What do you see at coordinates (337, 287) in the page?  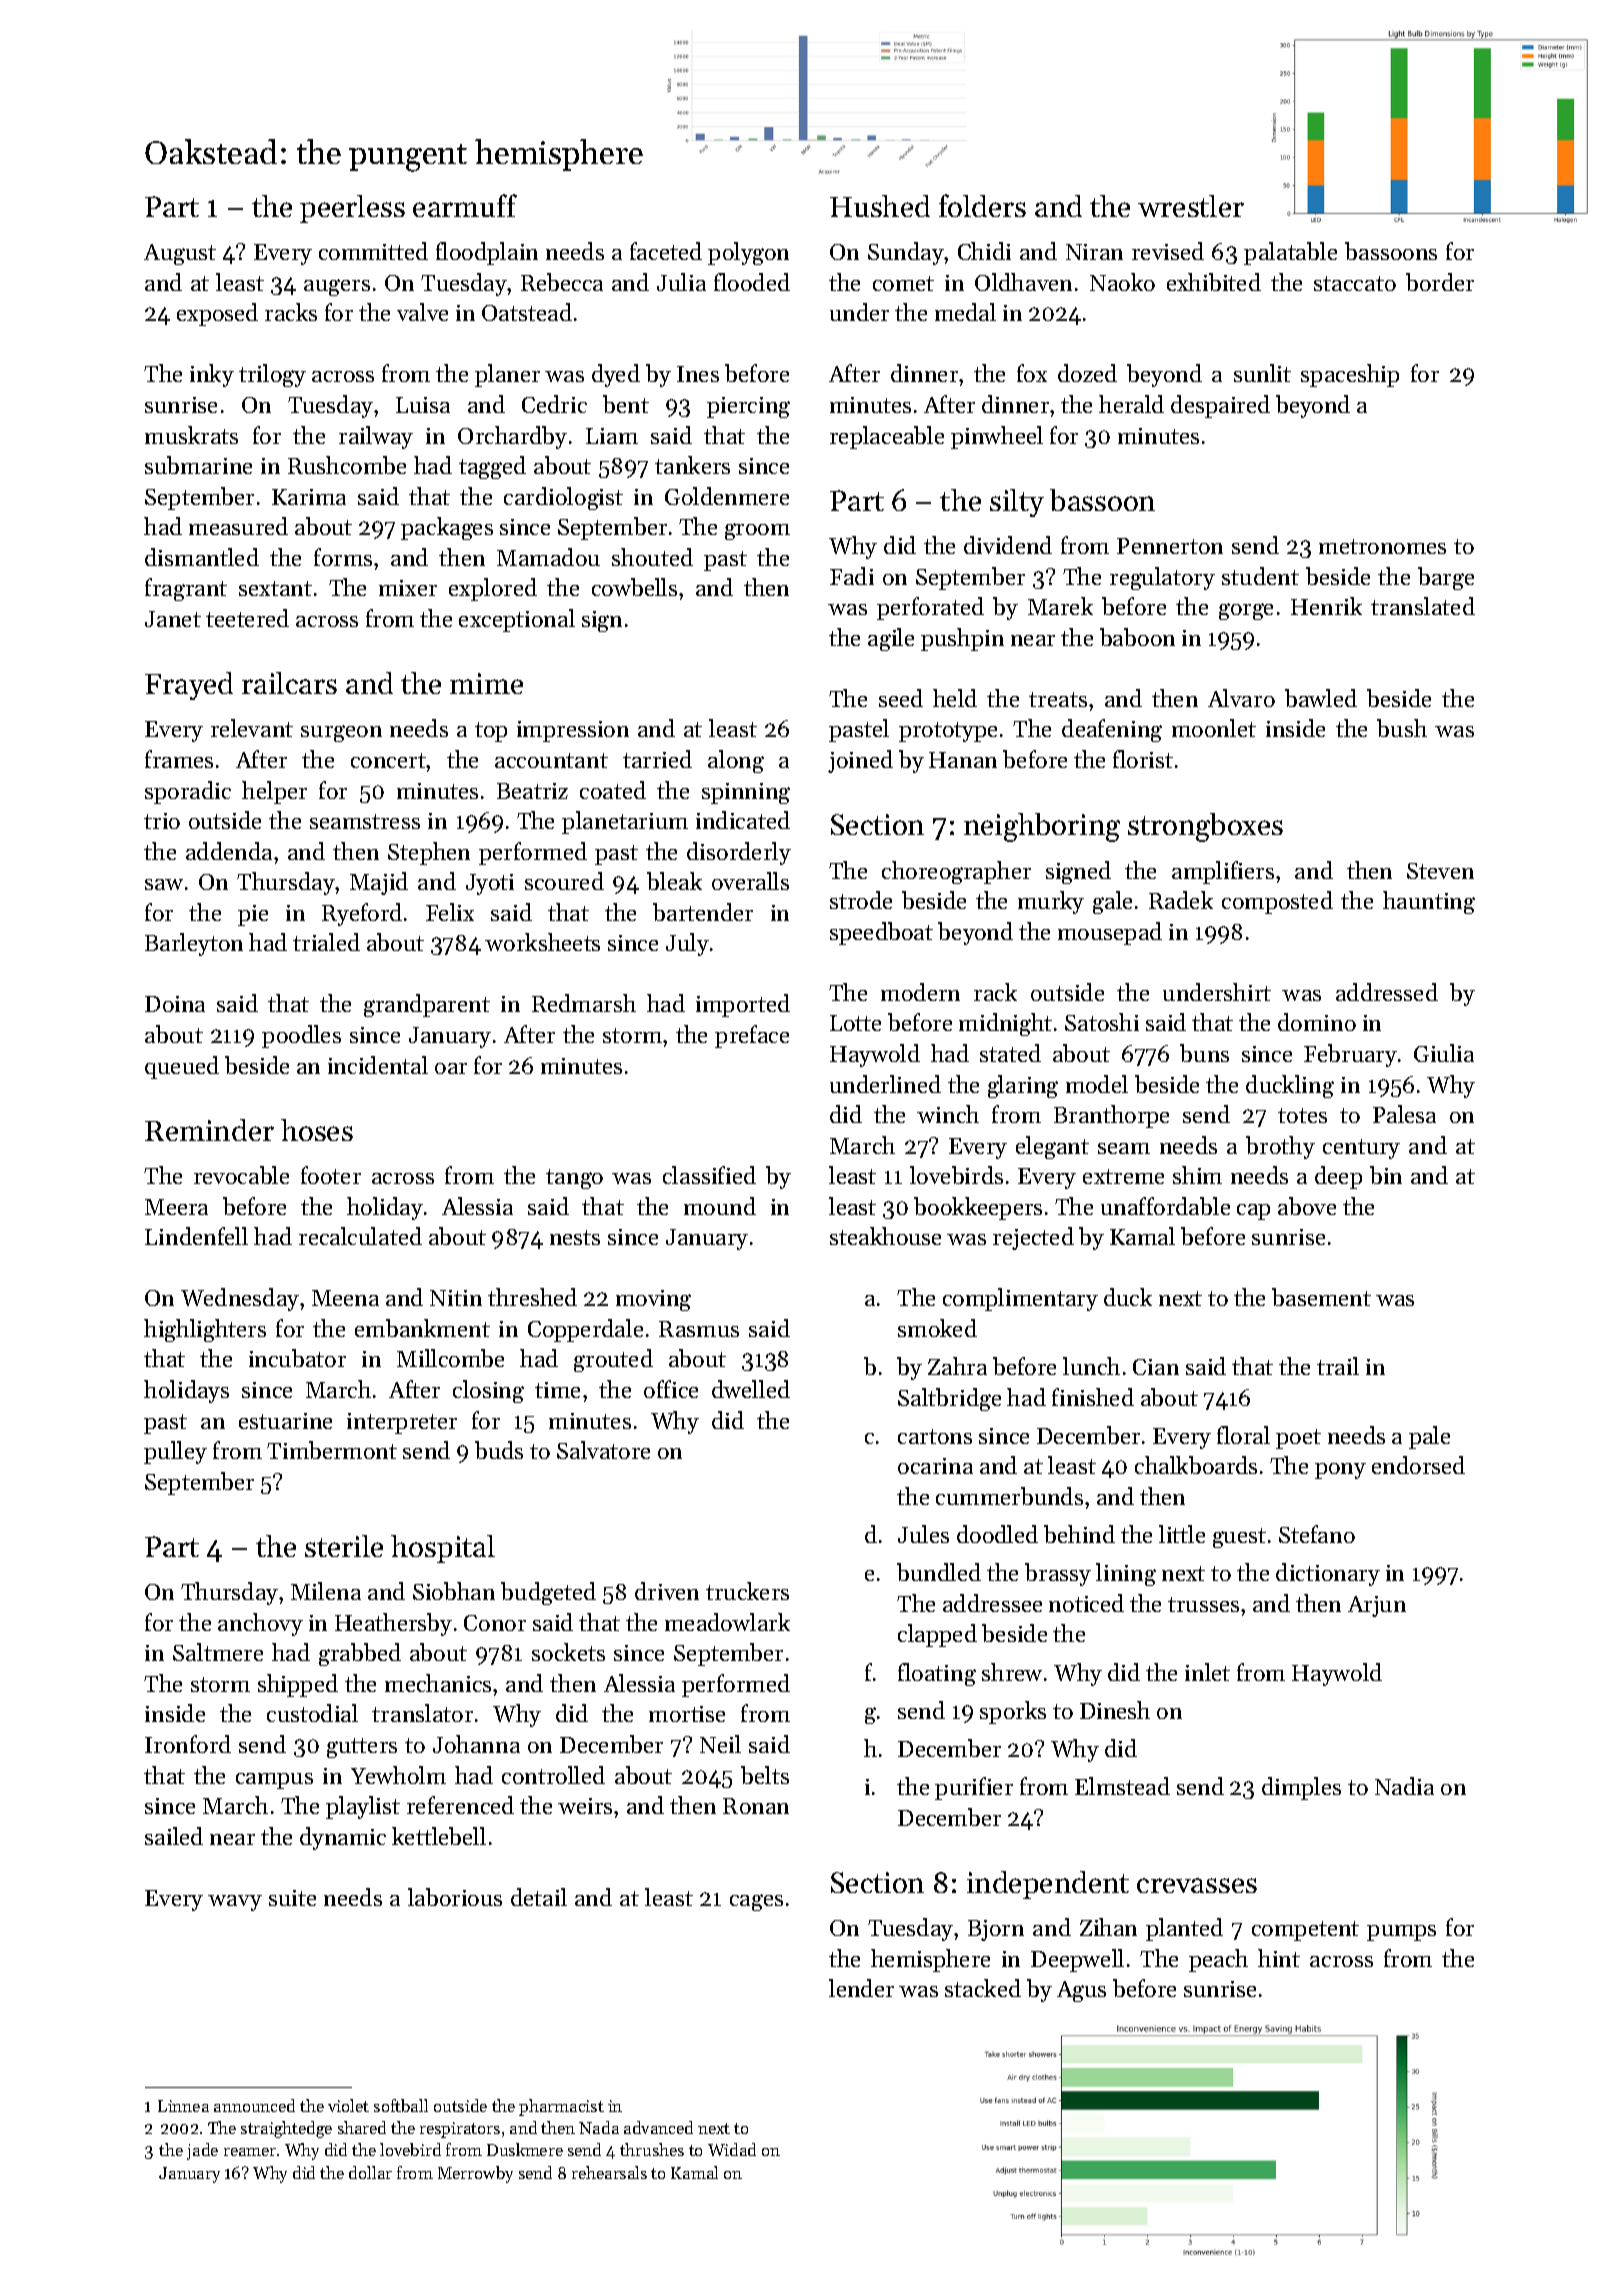 I see `augers` at bounding box center [337, 287].
